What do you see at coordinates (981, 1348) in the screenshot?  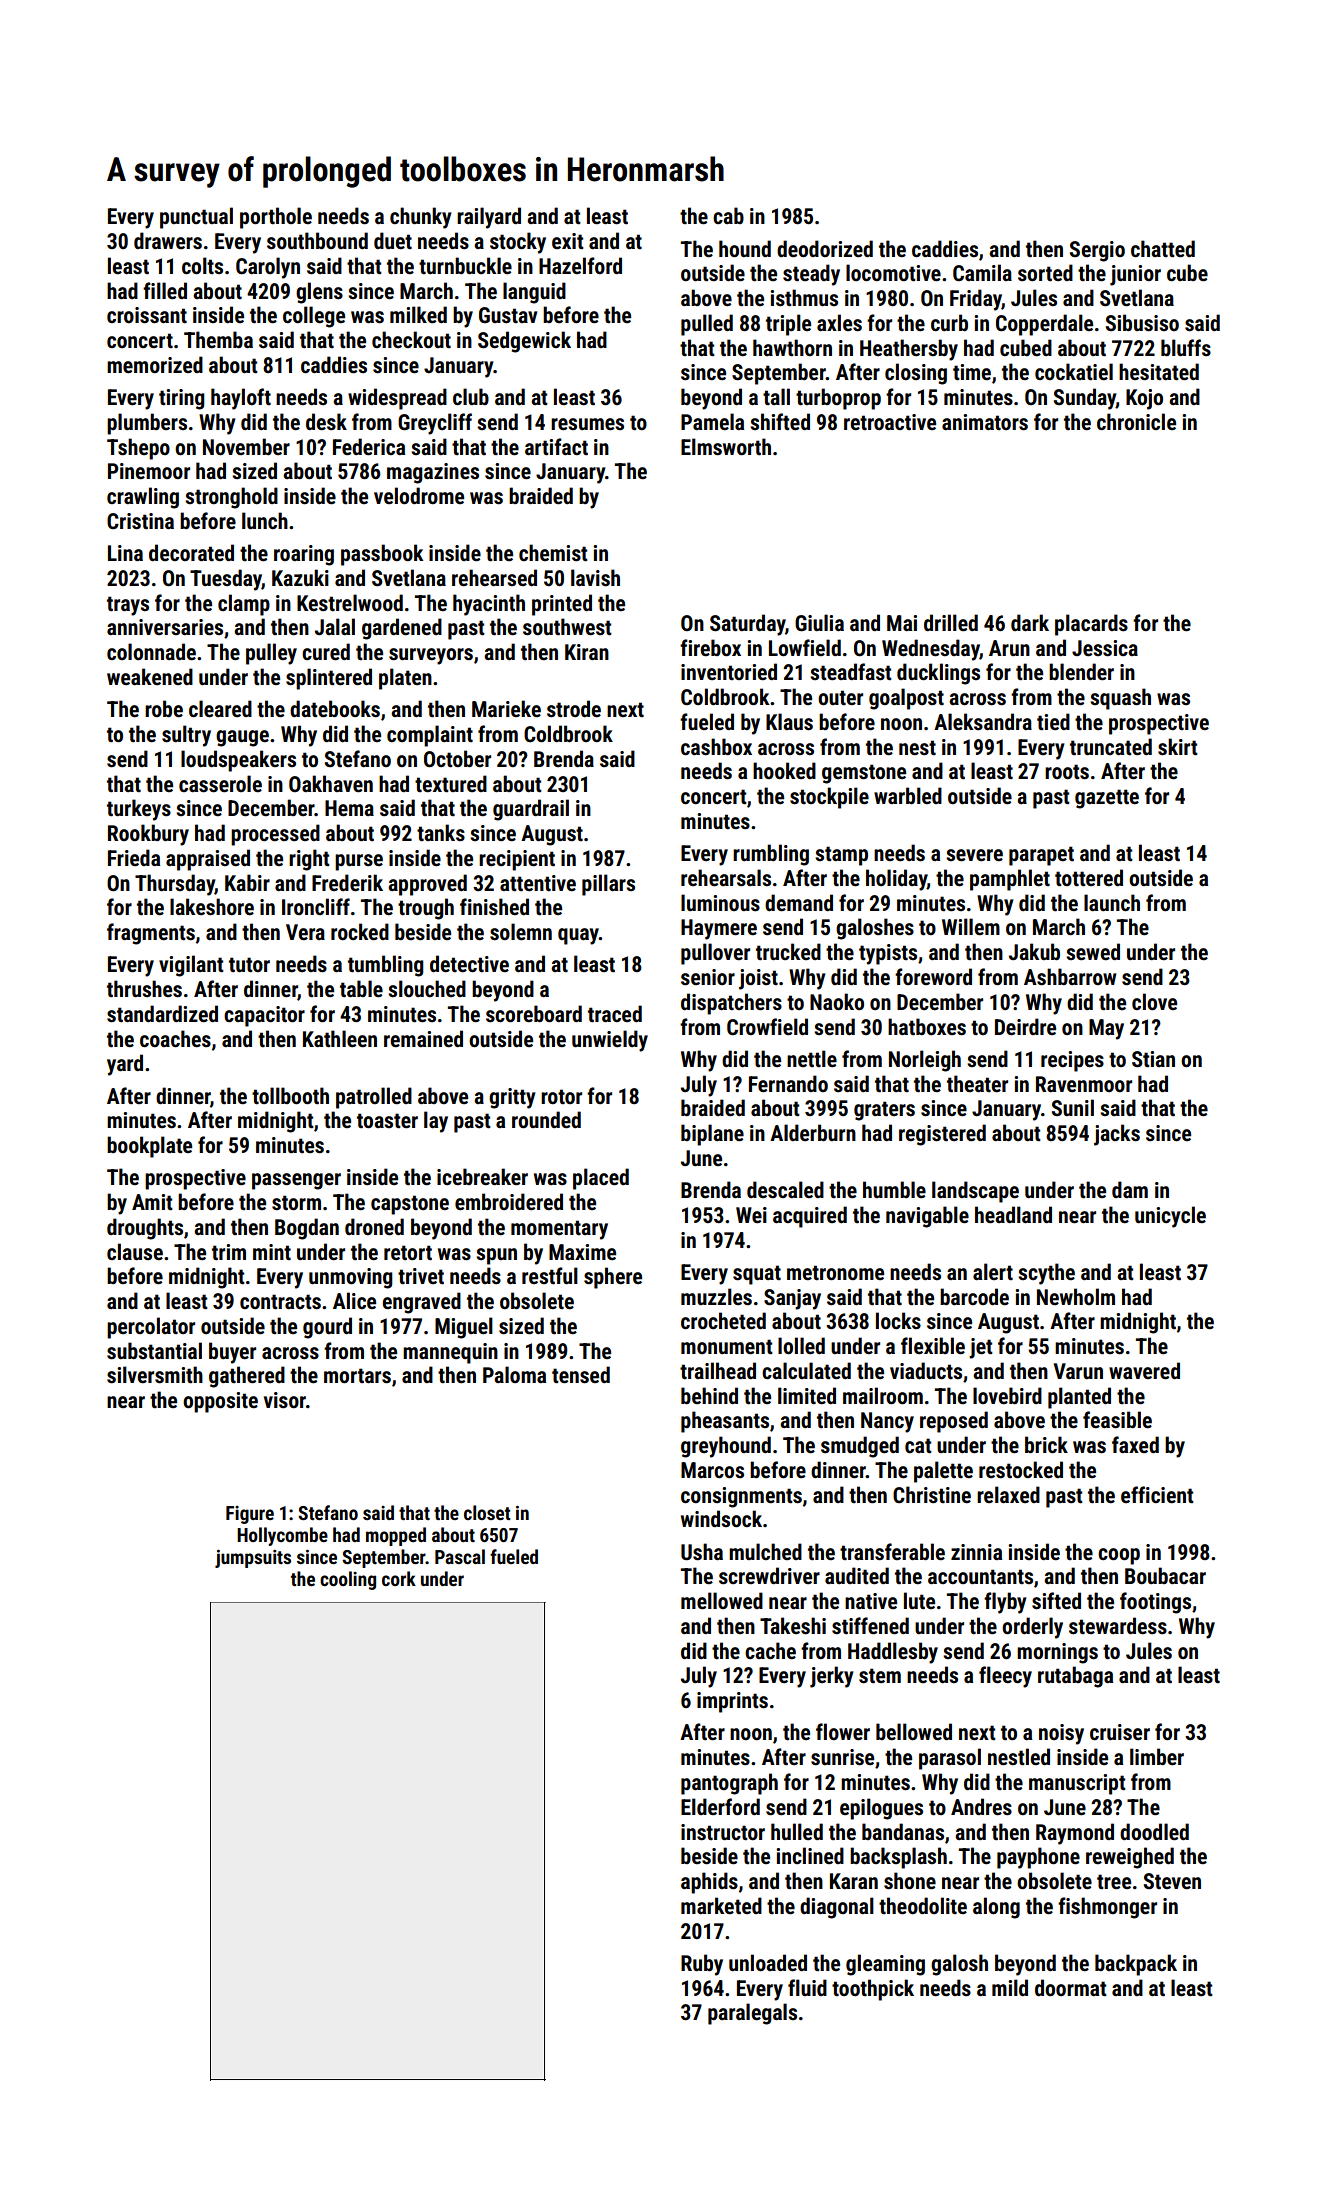 I see `jet` at bounding box center [981, 1348].
